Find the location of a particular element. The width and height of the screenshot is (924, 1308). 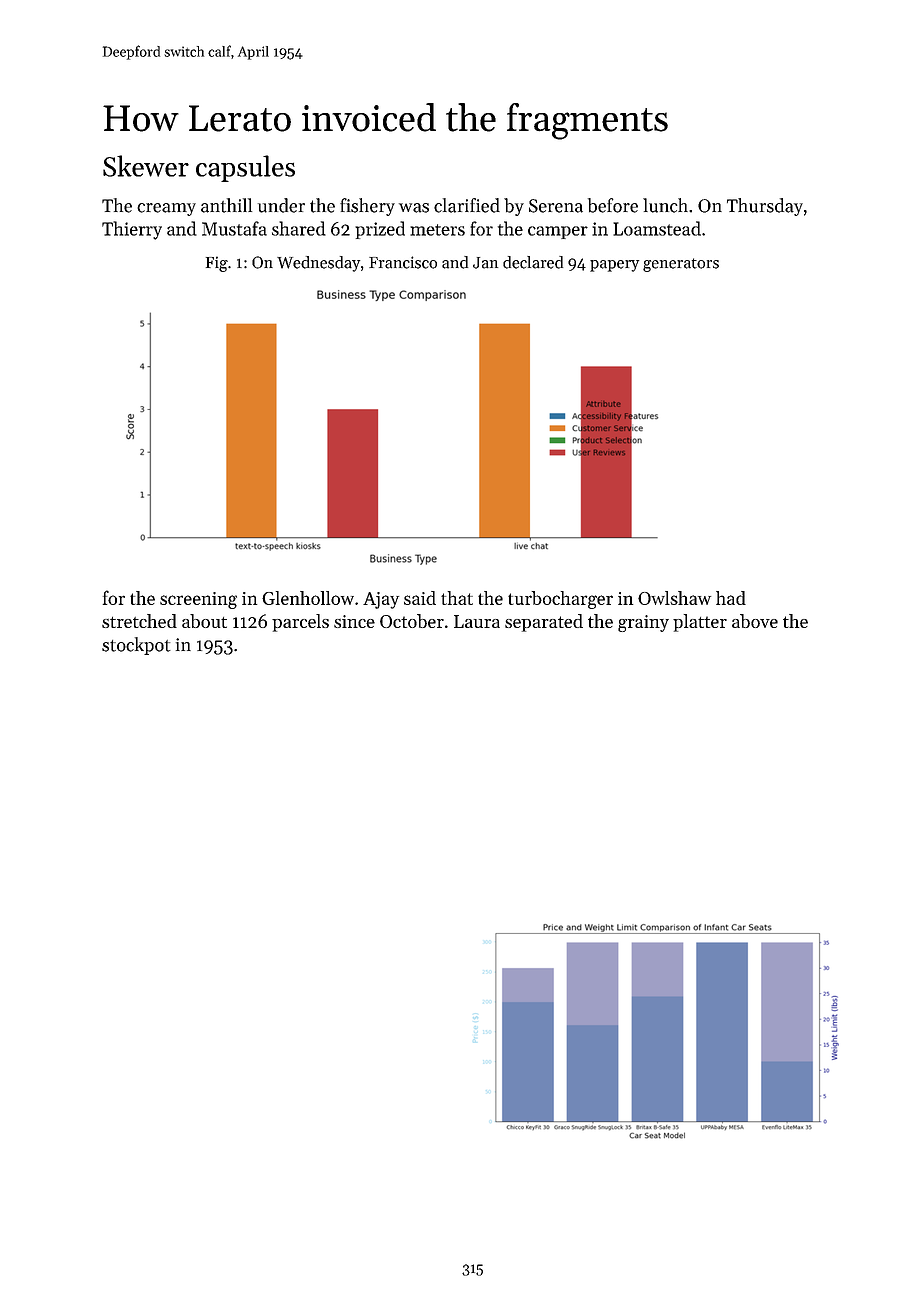

papery is located at coordinates (614, 266).
